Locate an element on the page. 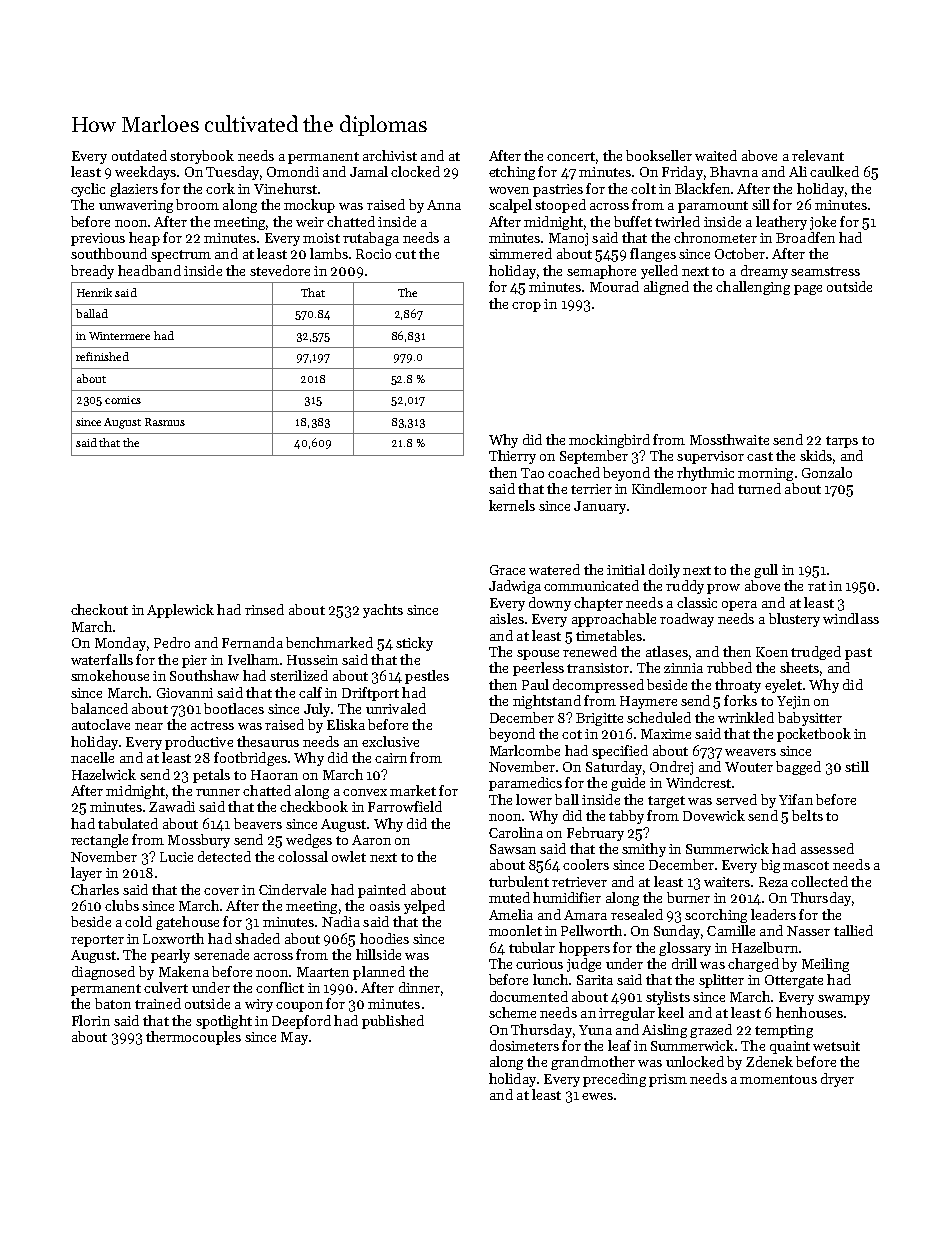 Image resolution: width=952 pixels, height=1233 pixels. page is located at coordinates (808, 290).
